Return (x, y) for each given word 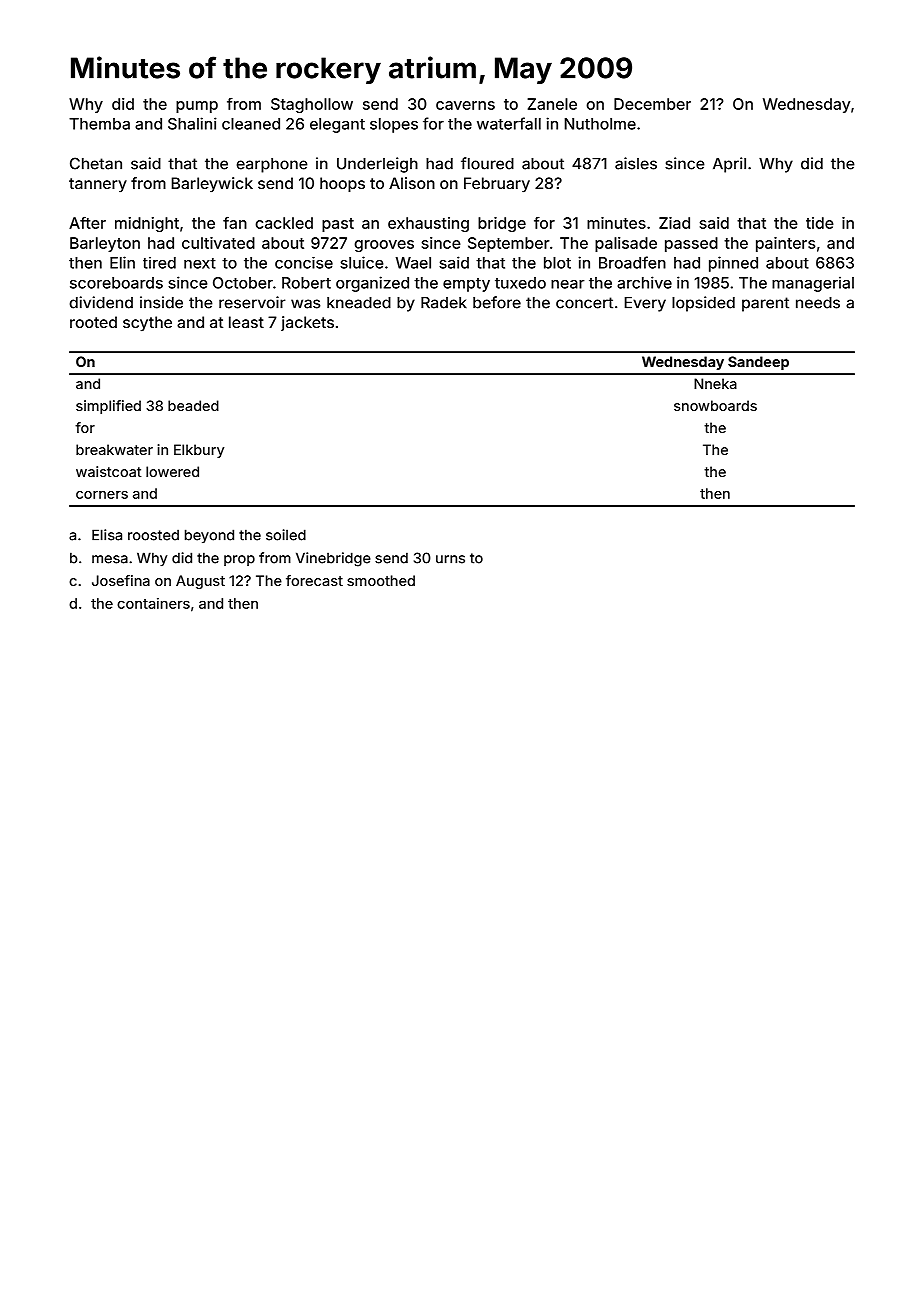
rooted (93, 322)
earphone (272, 165)
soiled (286, 535)
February (497, 185)
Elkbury (199, 451)
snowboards (715, 405)
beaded (193, 405)
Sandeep (758, 363)
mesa (110, 559)
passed (691, 244)
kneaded (359, 303)
